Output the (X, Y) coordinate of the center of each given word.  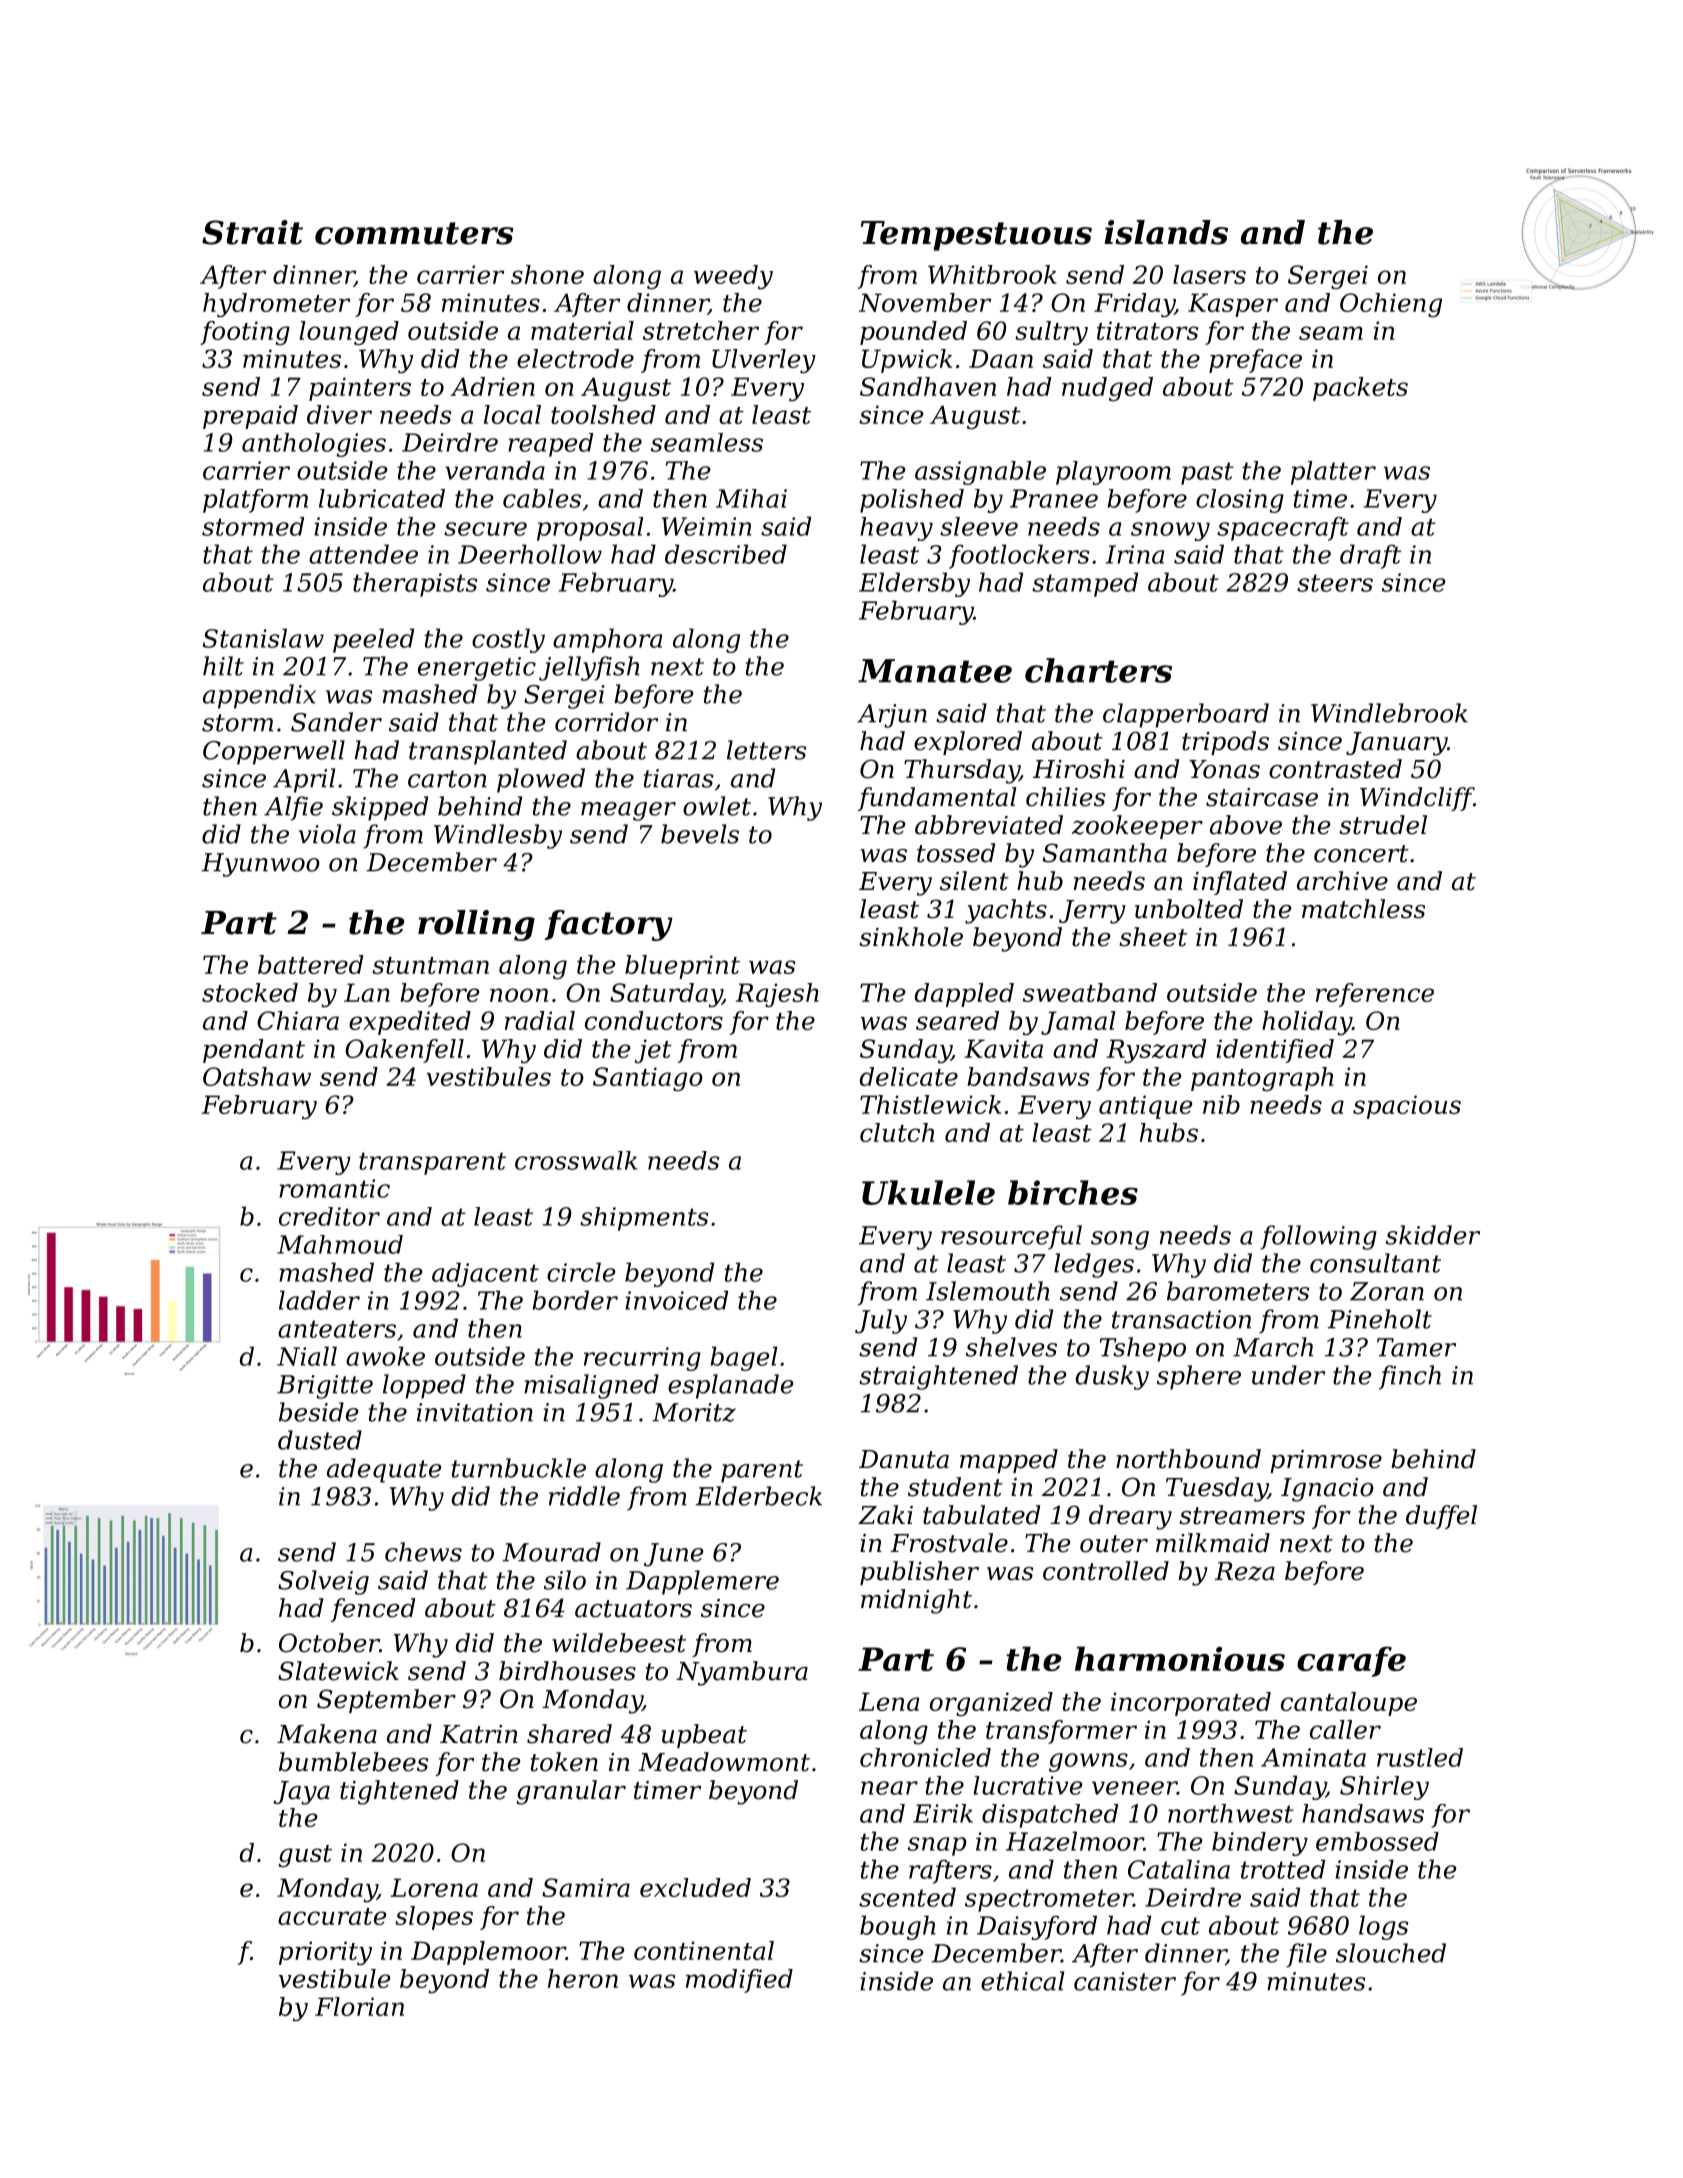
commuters (414, 233)
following (1318, 1237)
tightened (399, 1792)
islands (1166, 232)
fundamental (937, 799)
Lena (889, 1701)
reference (1375, 995)
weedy (733, 277)
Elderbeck (759, 1496)
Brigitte (325, 1387)
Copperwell (274, 752)
